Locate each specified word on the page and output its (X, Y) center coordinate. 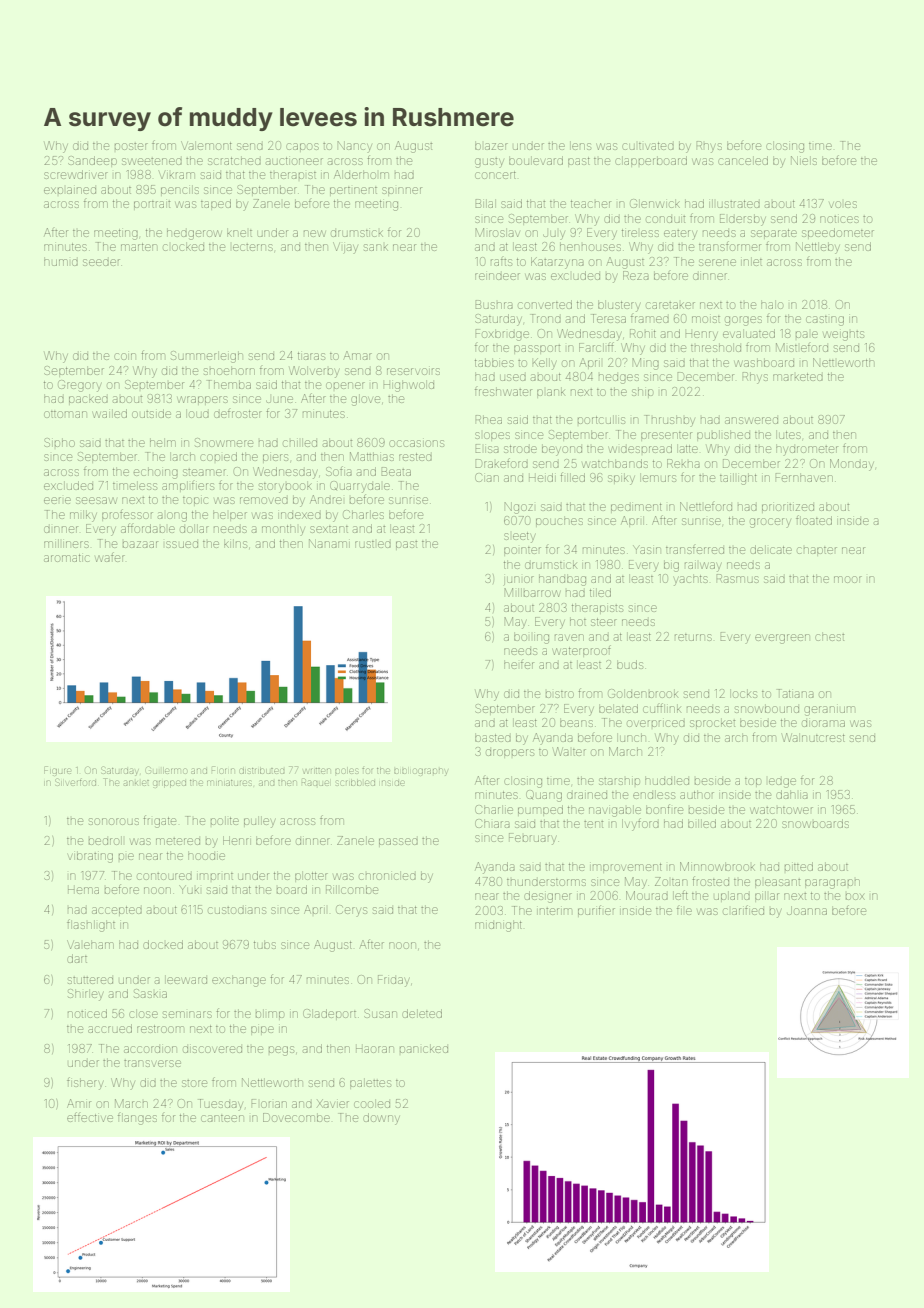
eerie (57, 500)
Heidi (542, 477)
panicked (424, 1048)
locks (743, 693)
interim (554, 911)
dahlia (792, 794)
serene (717, 262)
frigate (159, 821)
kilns (235, 543)
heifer (519, 664)
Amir (79, 1103)
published (723, 435)
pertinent (353, 191)
